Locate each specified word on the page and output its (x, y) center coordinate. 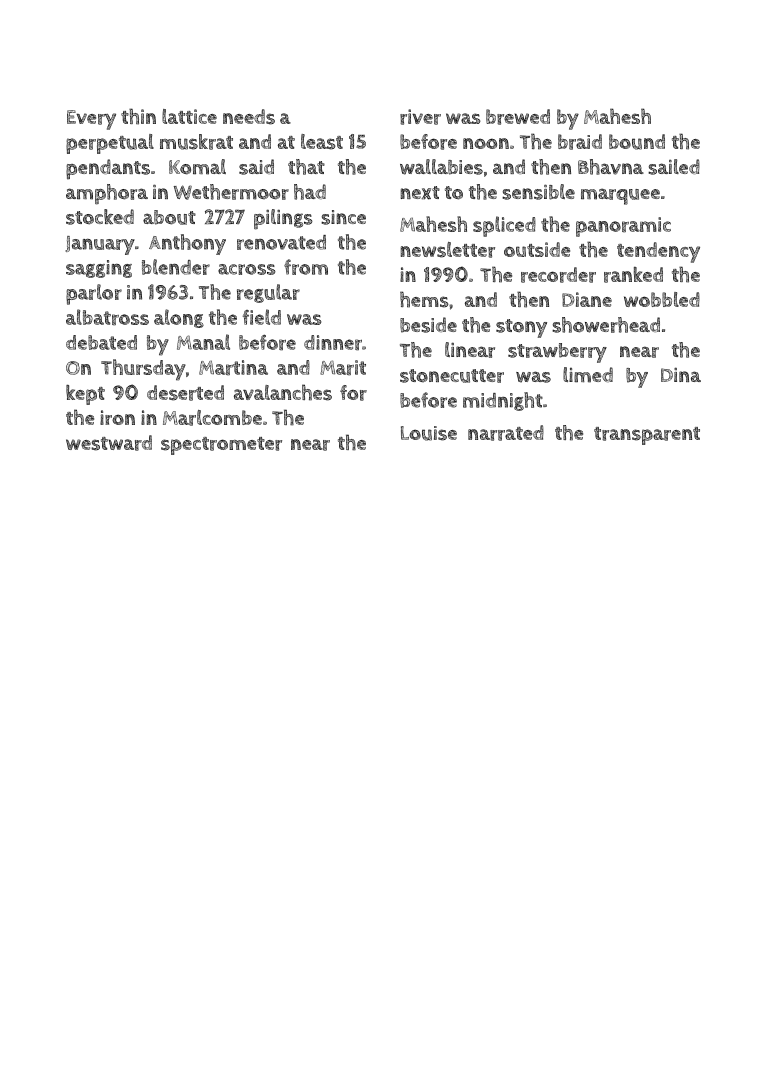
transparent (647, 436)
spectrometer (221, 446)
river (420, 117)
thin (138, 116)
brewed (518, 117)
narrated (506, 433)
